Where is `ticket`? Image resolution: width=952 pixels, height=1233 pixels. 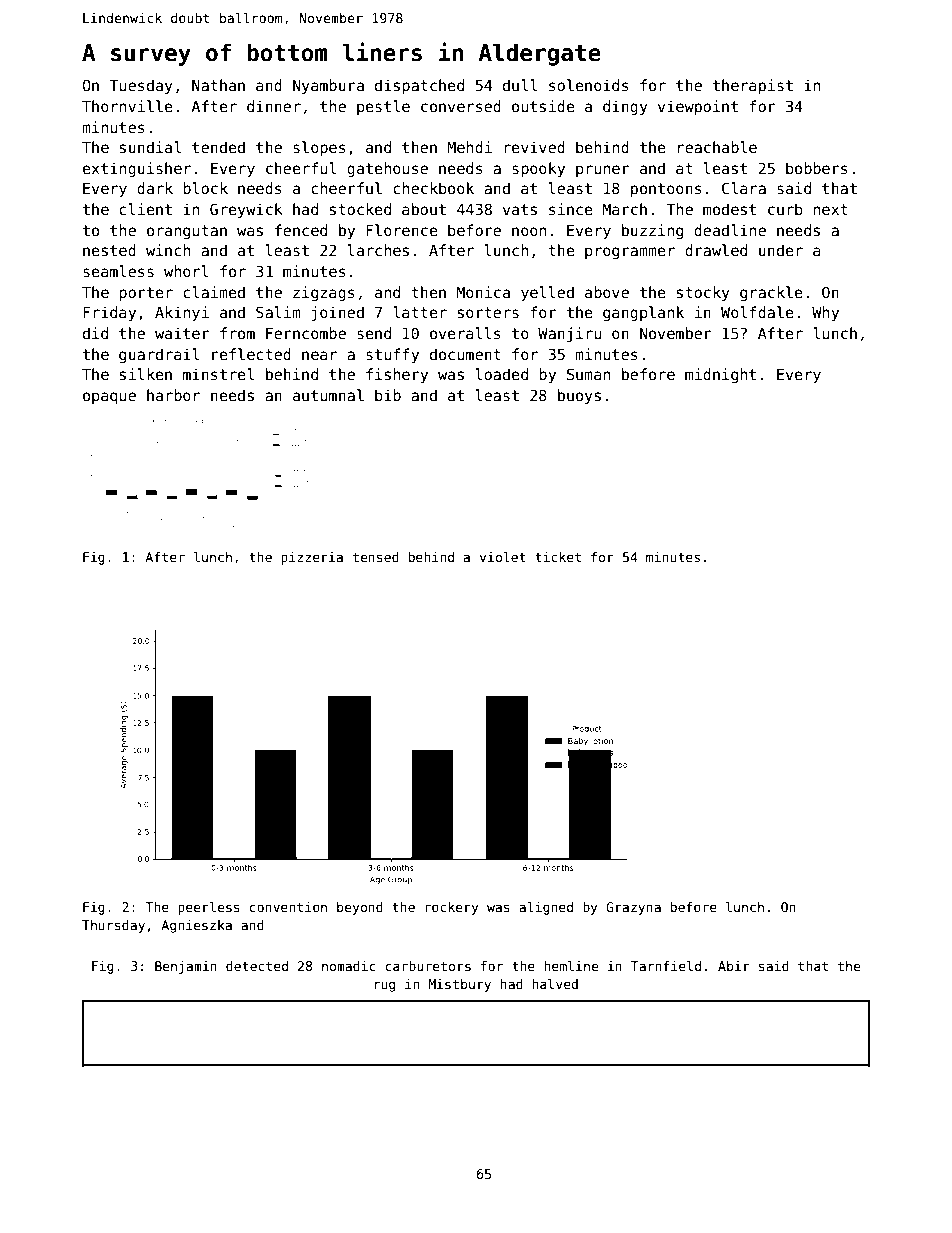 ticket is located at coordinates (558, 557).
